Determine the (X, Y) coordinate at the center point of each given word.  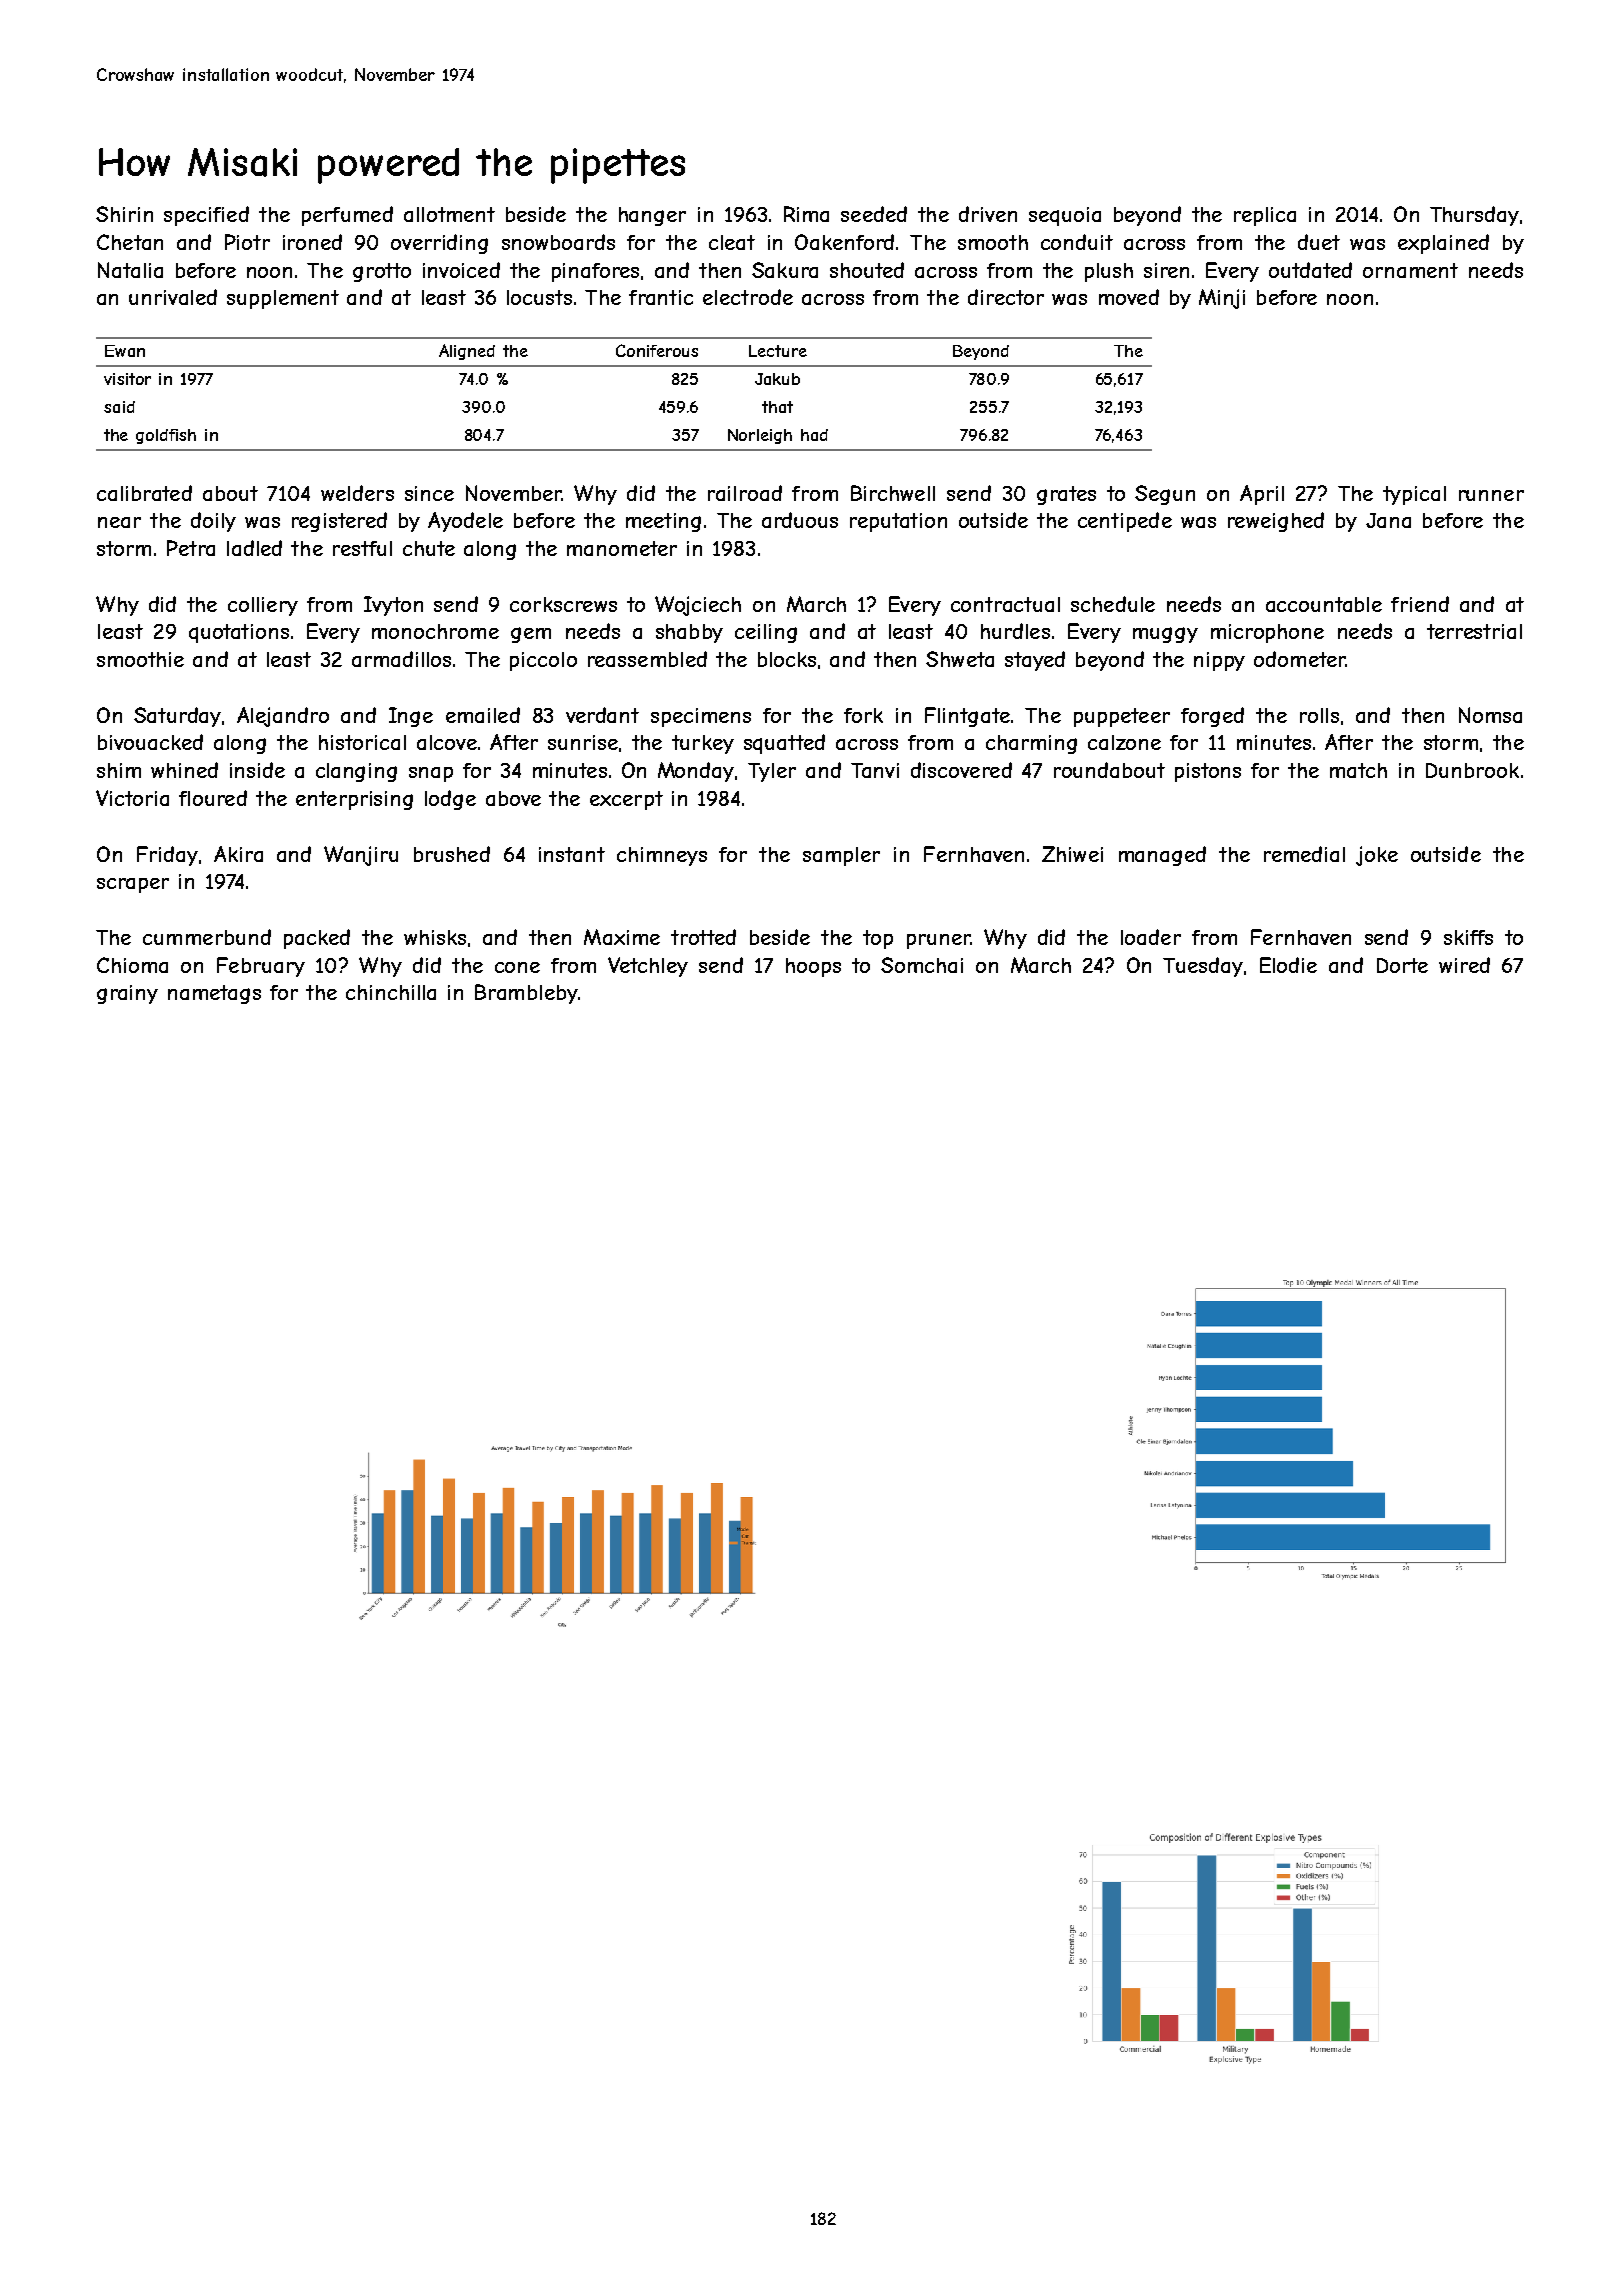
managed (1162, 856)
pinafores (595, 272)
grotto (382, 272)
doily (213, 522)
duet (1319, 242)
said (119, 407)
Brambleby (526, 994)
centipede (1125, 522)
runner (1491, 495)
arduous (800, 520)
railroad (745, 493)
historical (362, 742)
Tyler (772, 772)
